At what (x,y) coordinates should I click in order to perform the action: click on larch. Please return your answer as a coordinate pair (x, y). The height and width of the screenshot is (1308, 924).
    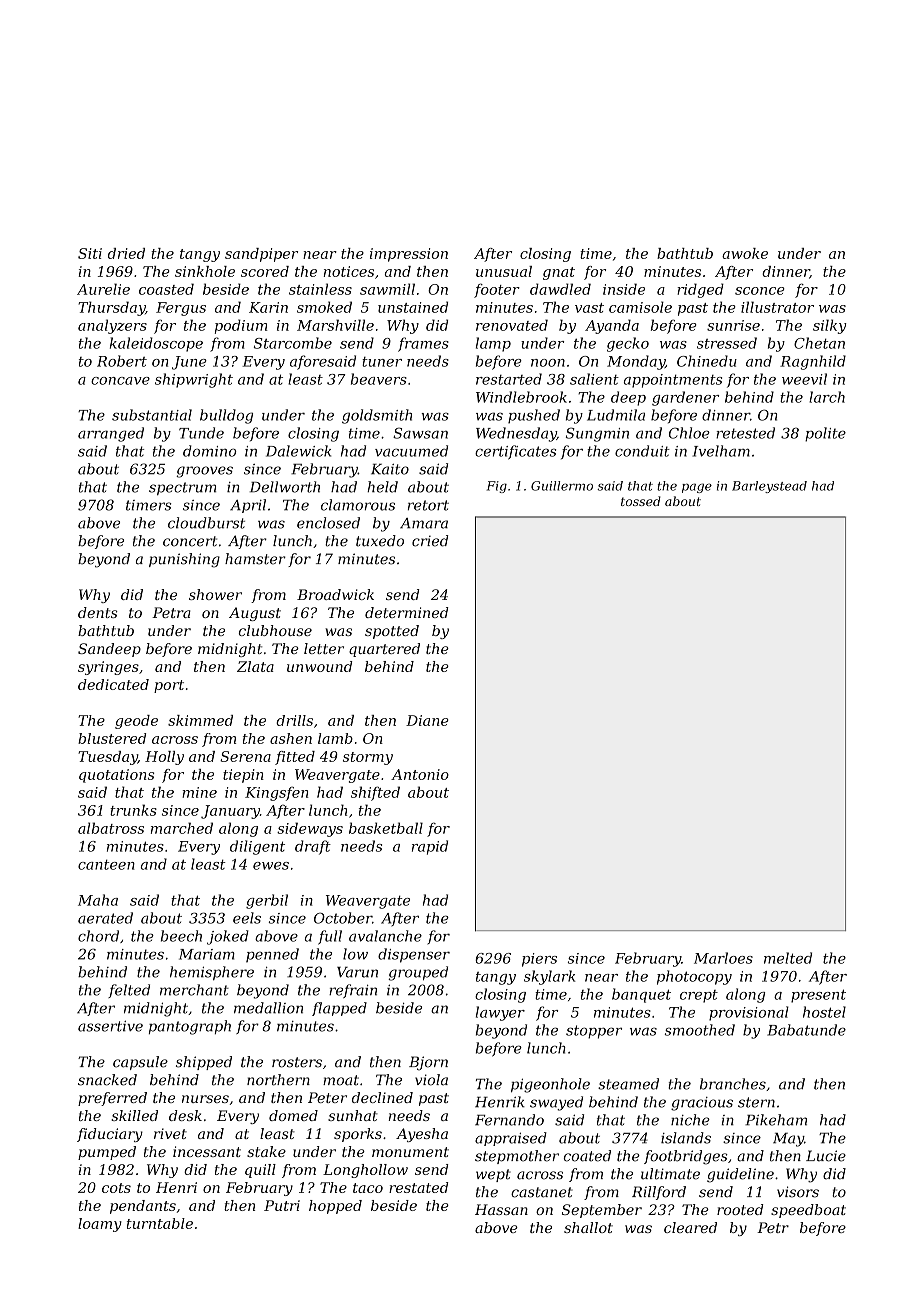
    Looking at the image, I should click on (827, 397).
